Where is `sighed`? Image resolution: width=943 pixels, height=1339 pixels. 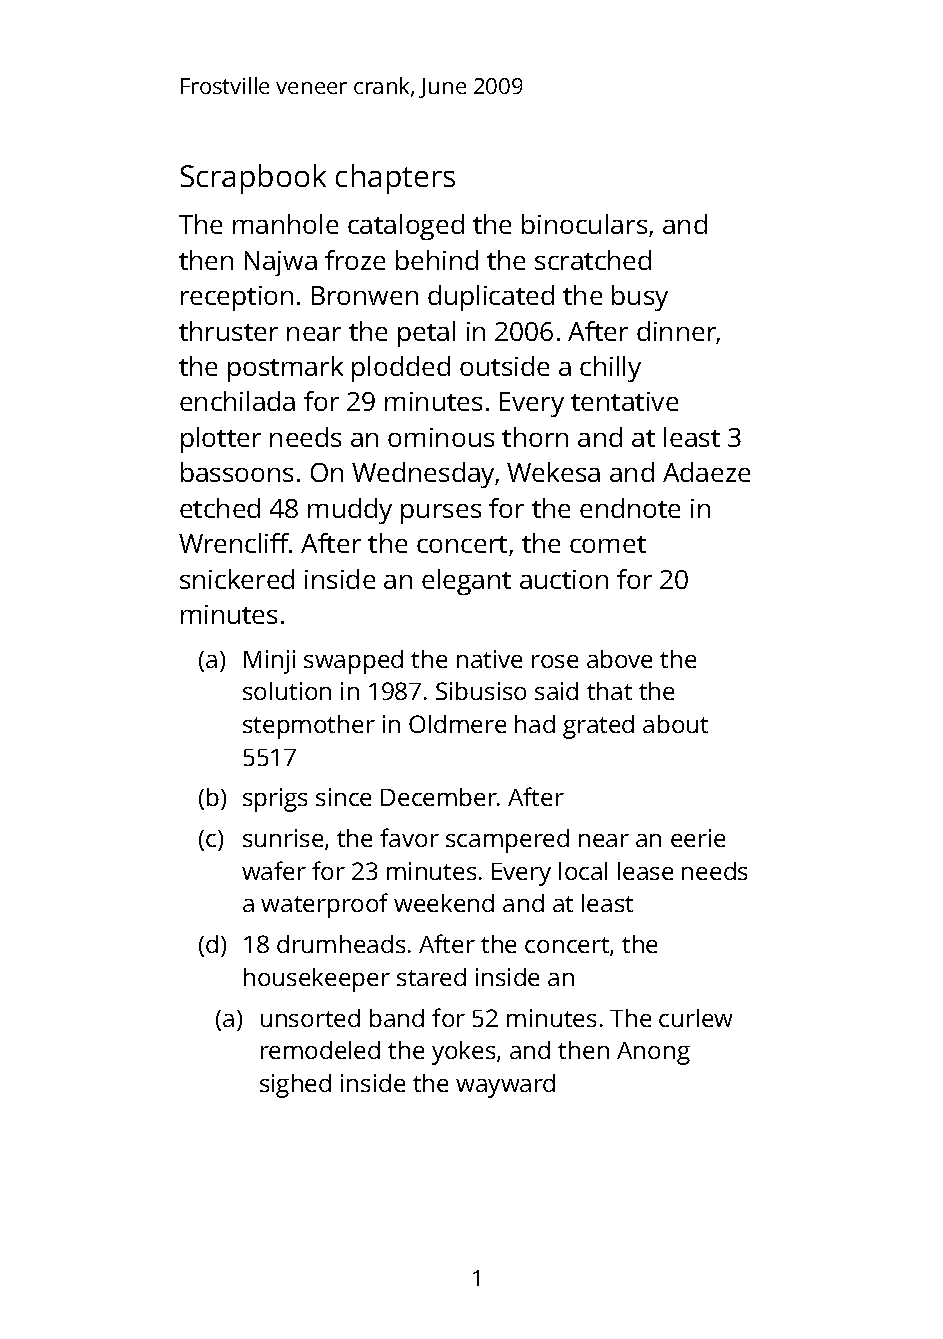 sighed is located at coordinates (295, 1086).
